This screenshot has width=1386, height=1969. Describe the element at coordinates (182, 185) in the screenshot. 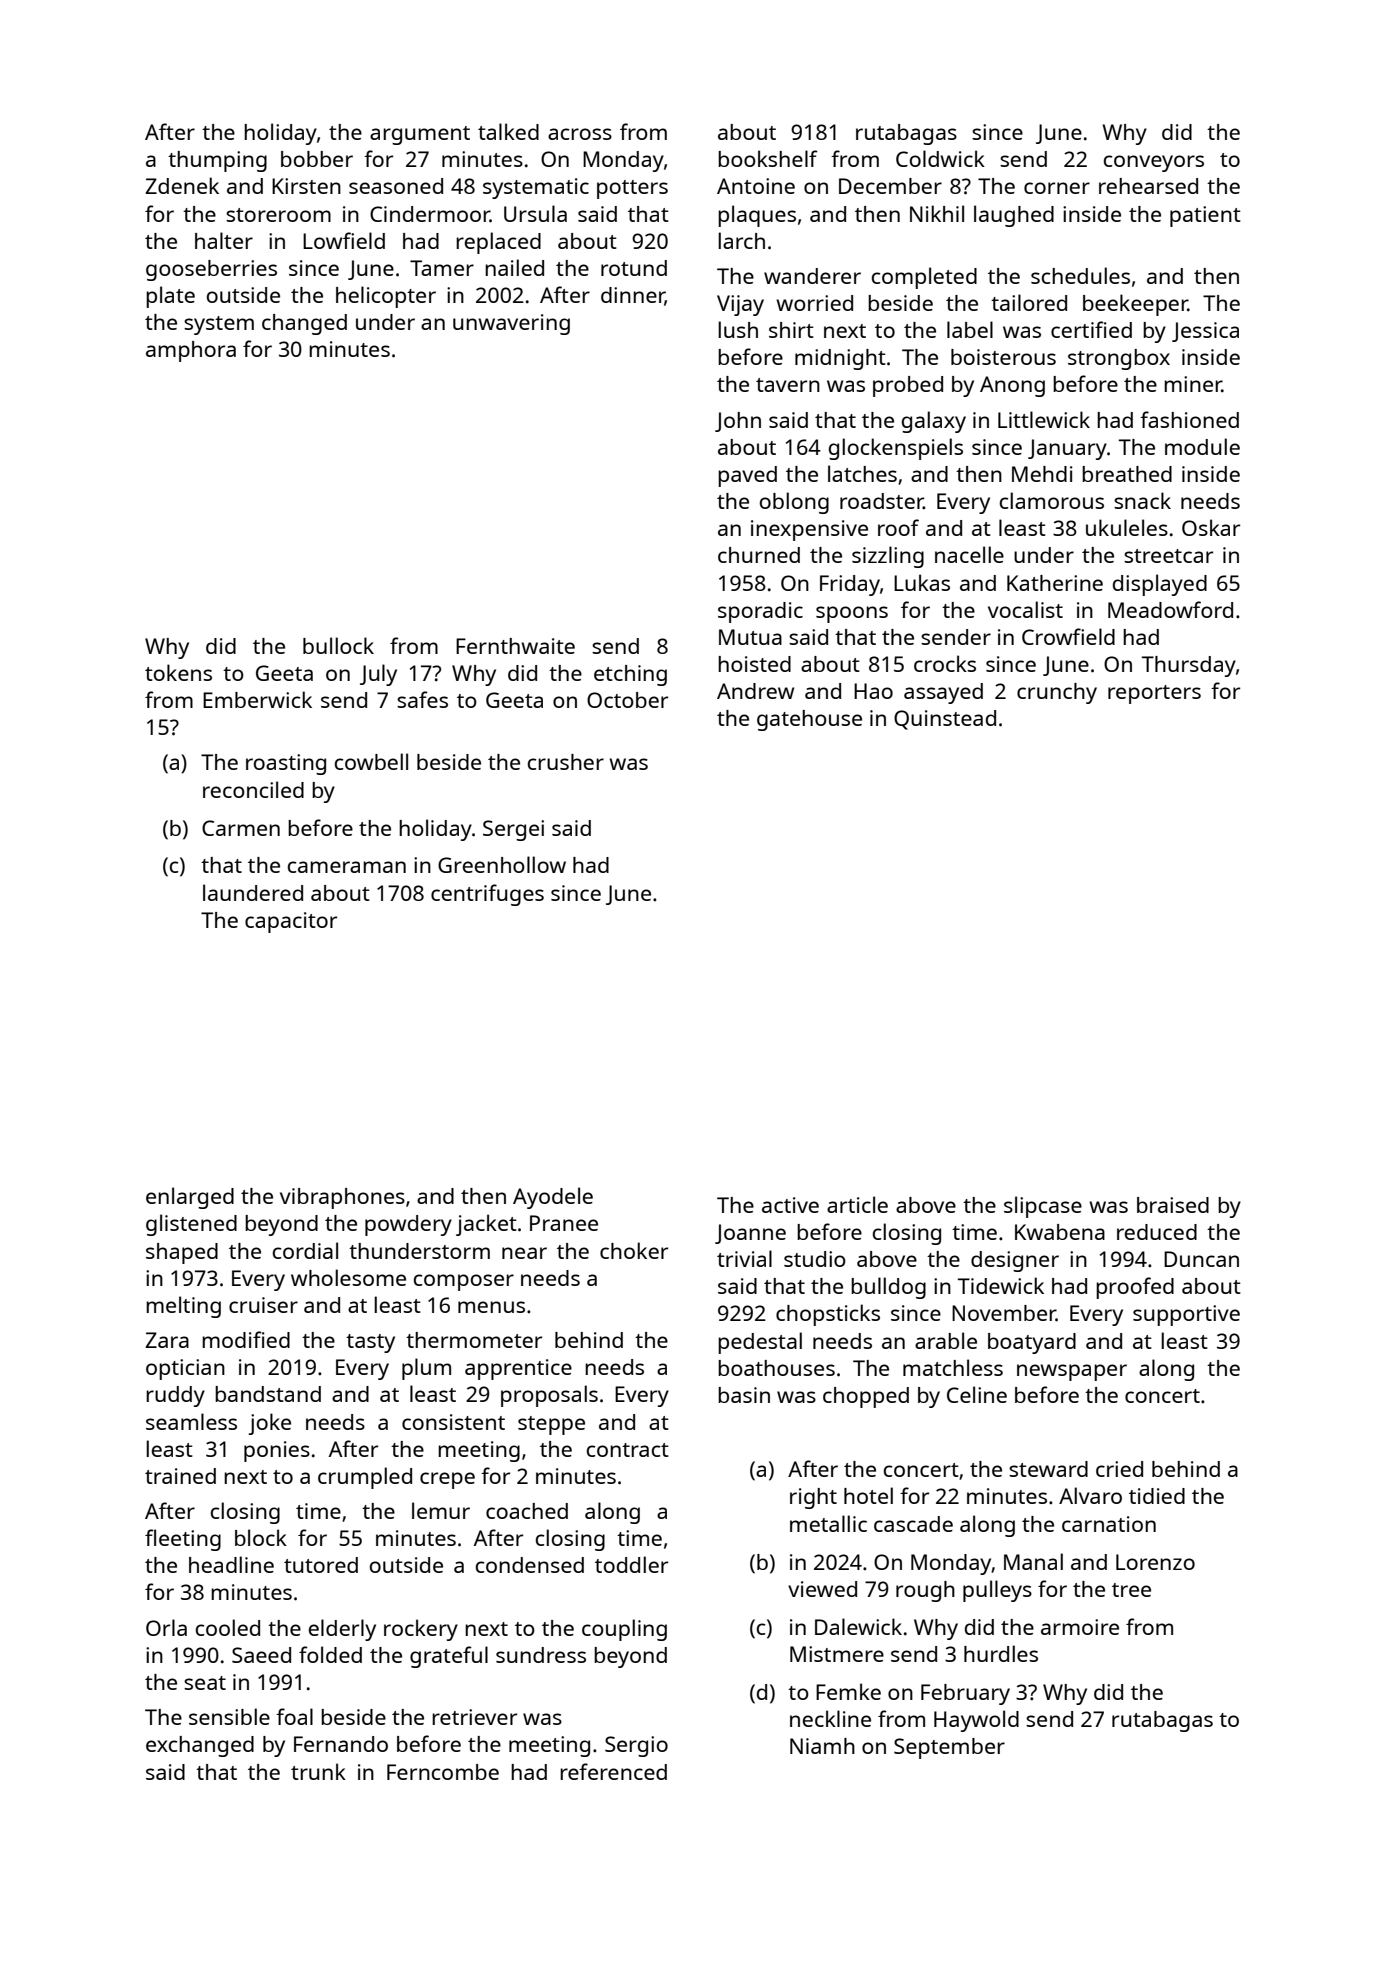

I see `Zdenek` at that location.
